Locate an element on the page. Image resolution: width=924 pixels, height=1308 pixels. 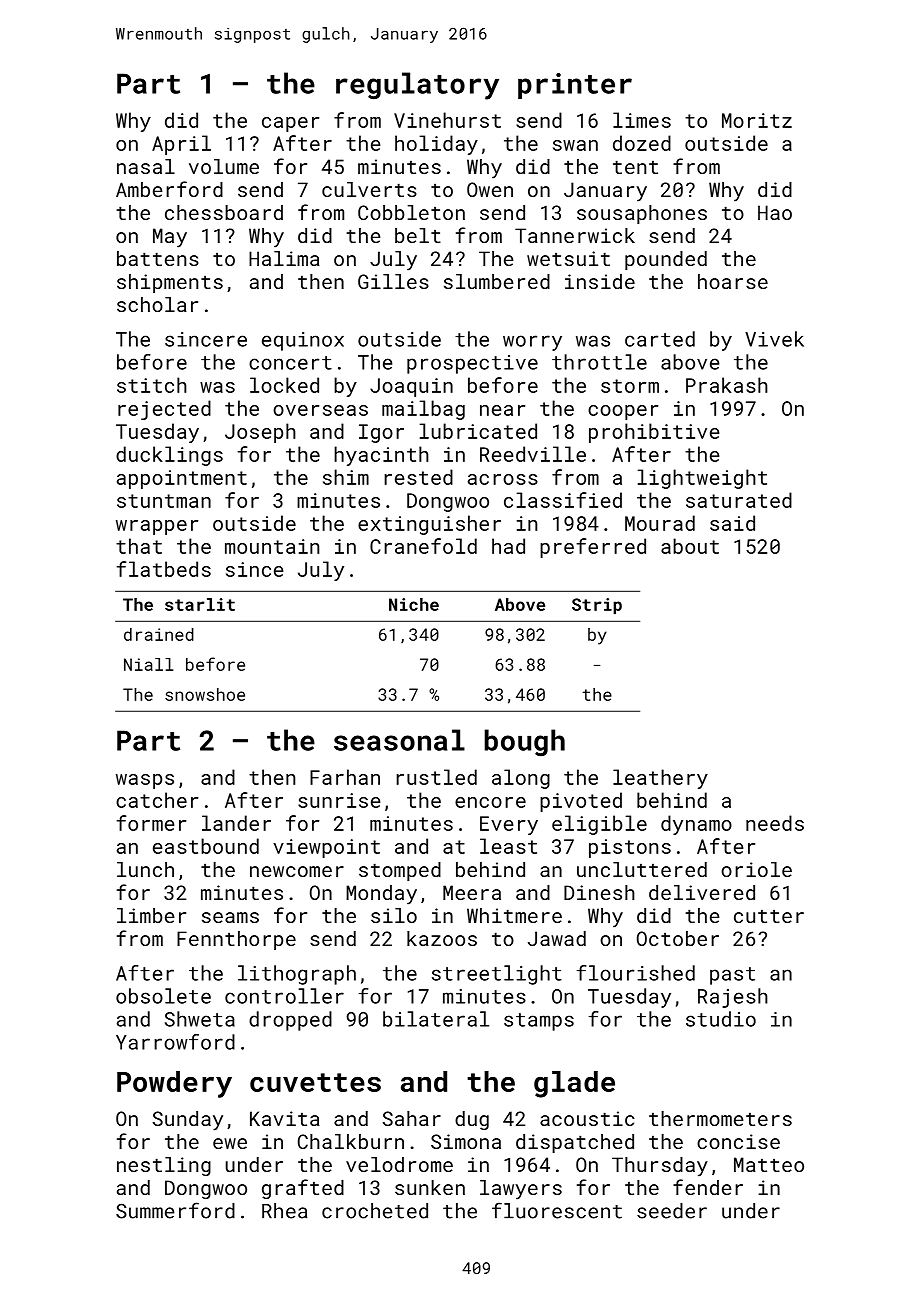
battens is located at coordinates (158, 258).
